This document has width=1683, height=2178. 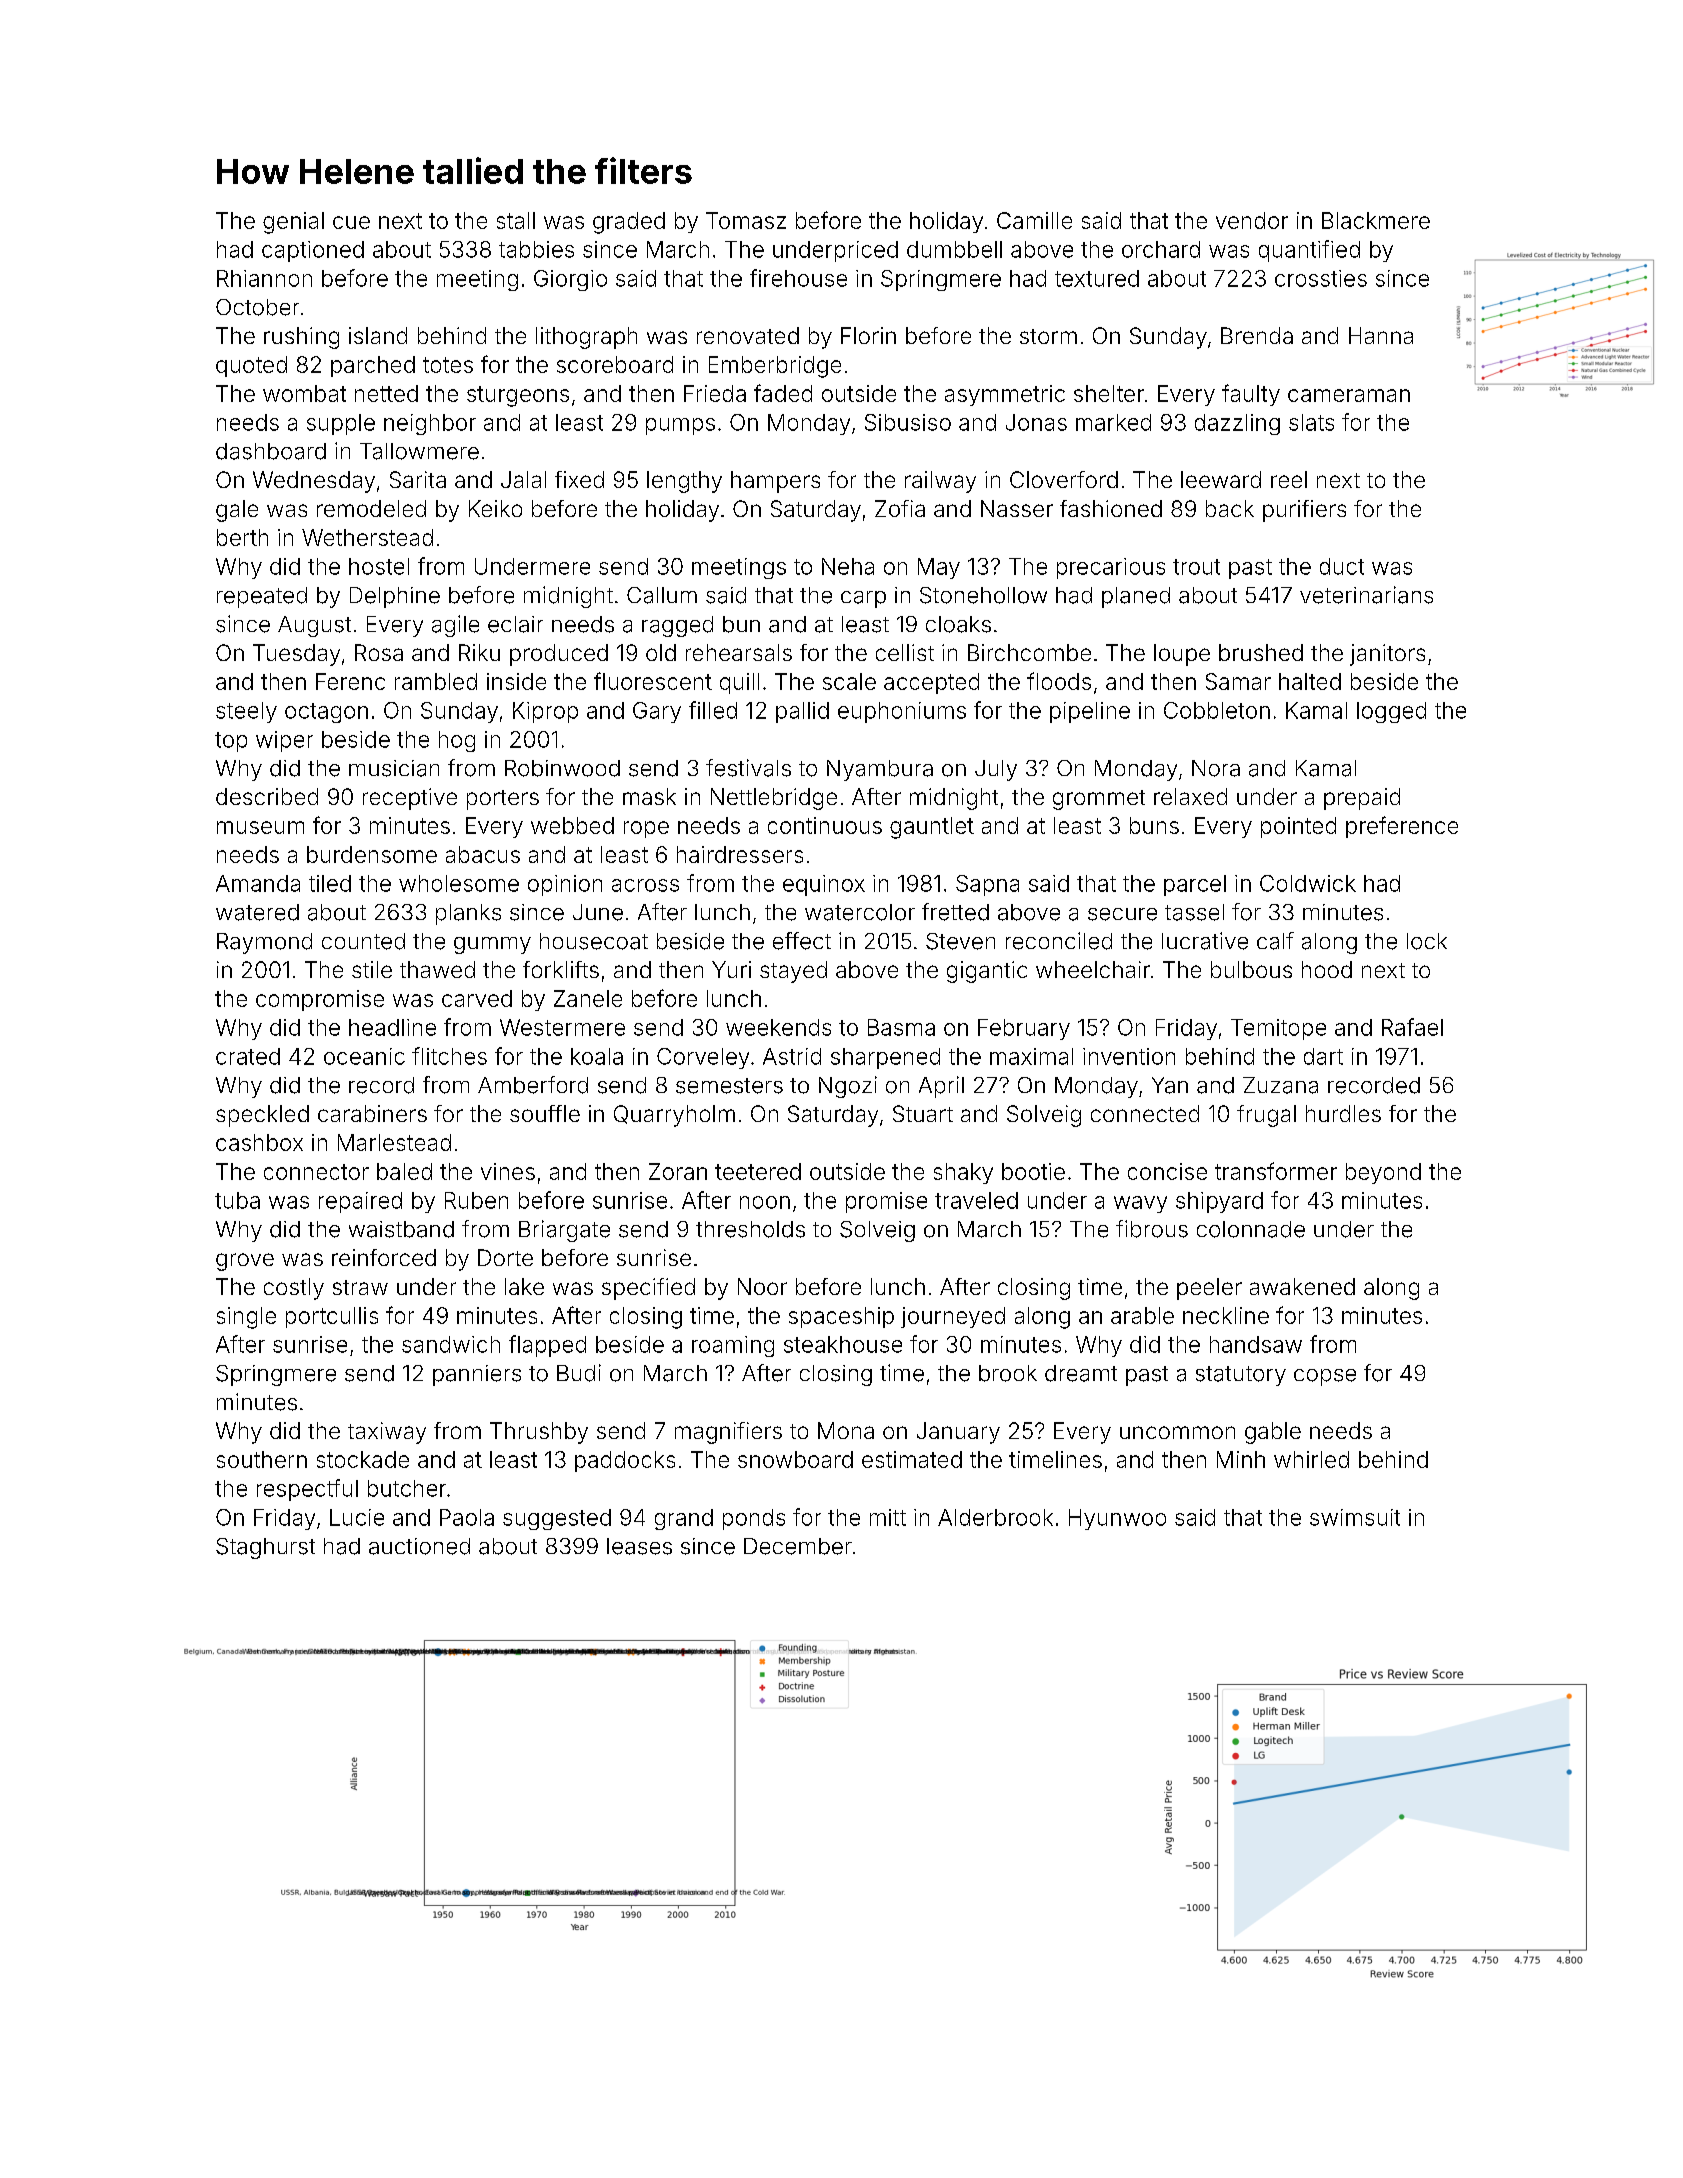 What do you see at coordinates (557, 1519) in the document?
I see `suggested` at bounding box center [557, 1519].
